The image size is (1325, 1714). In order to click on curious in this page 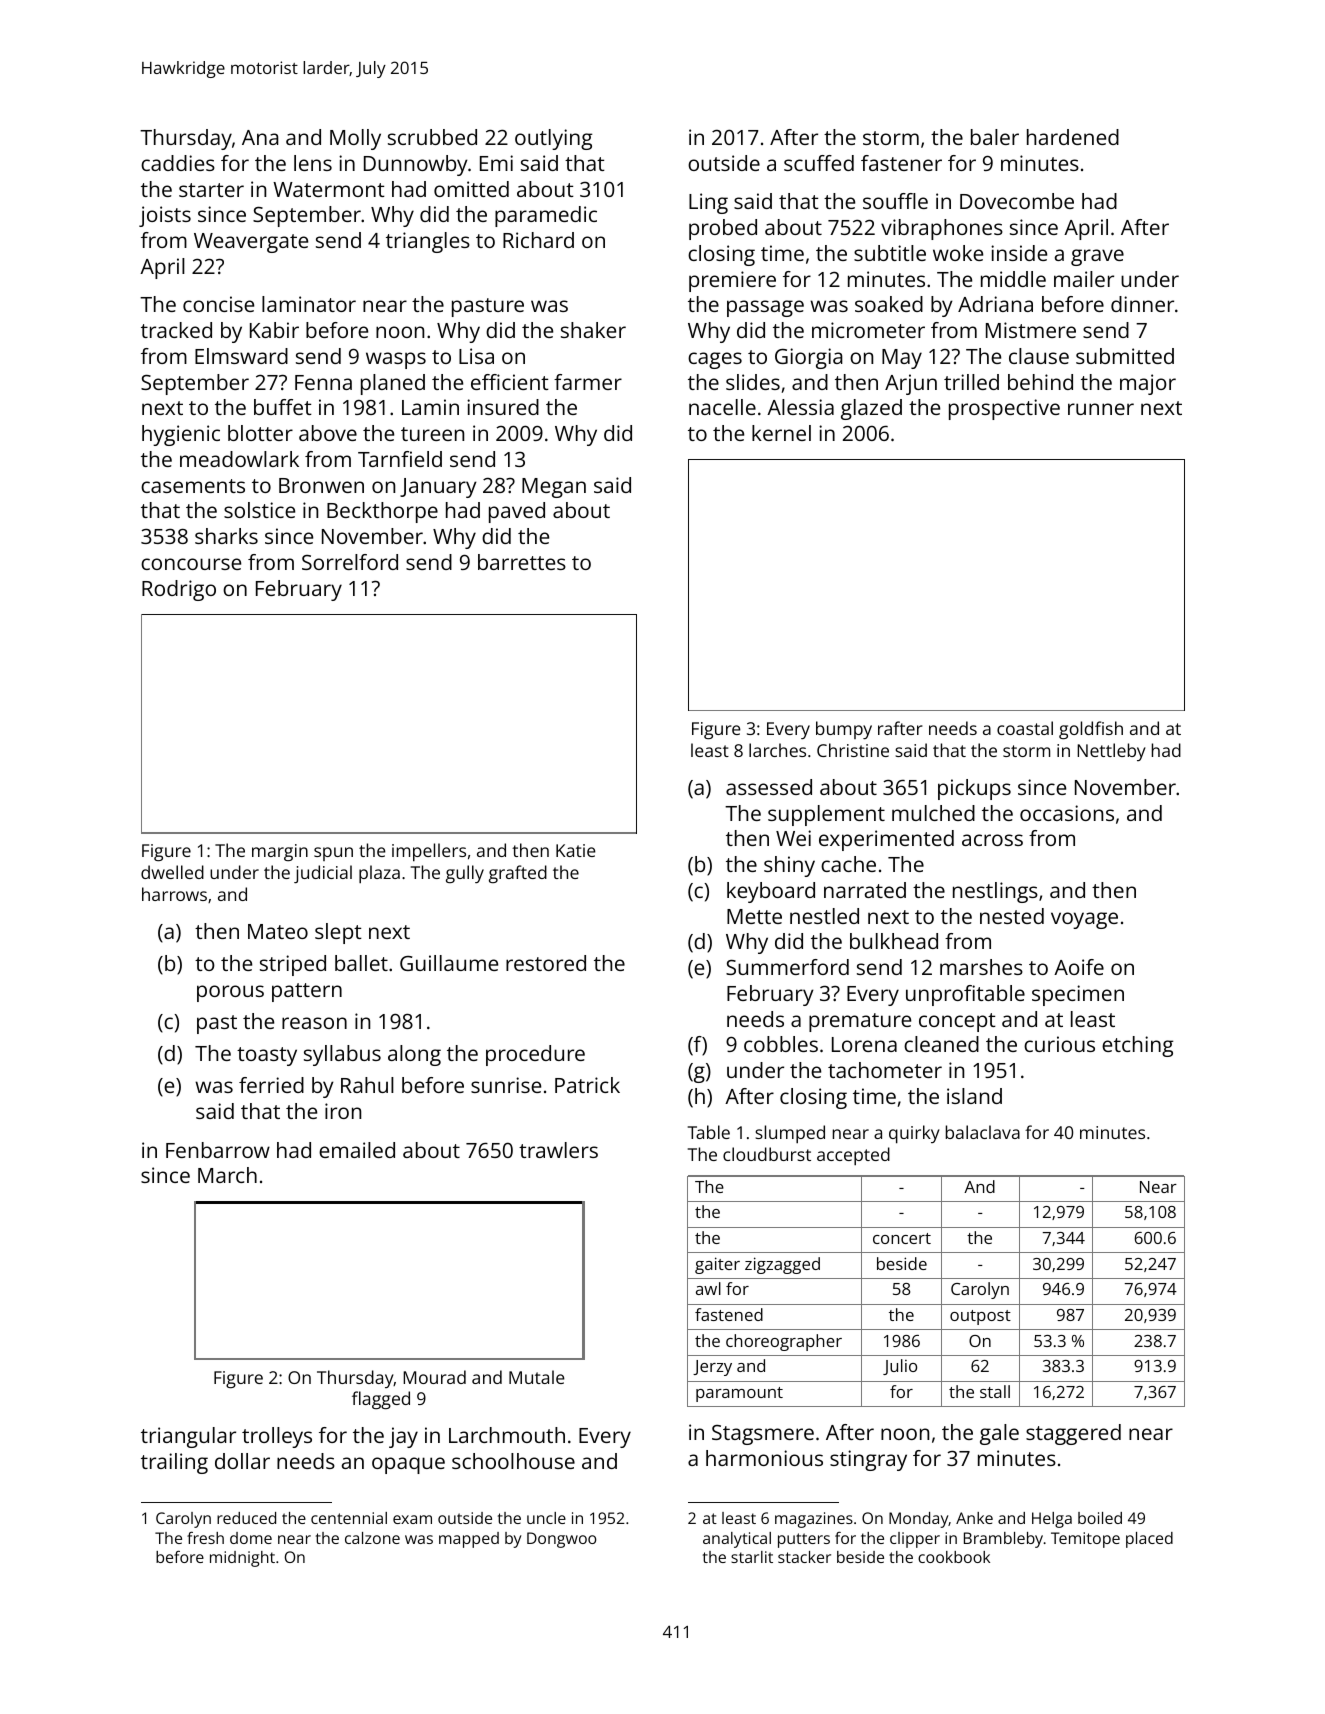, I will do `click(1059, 1044)`.
